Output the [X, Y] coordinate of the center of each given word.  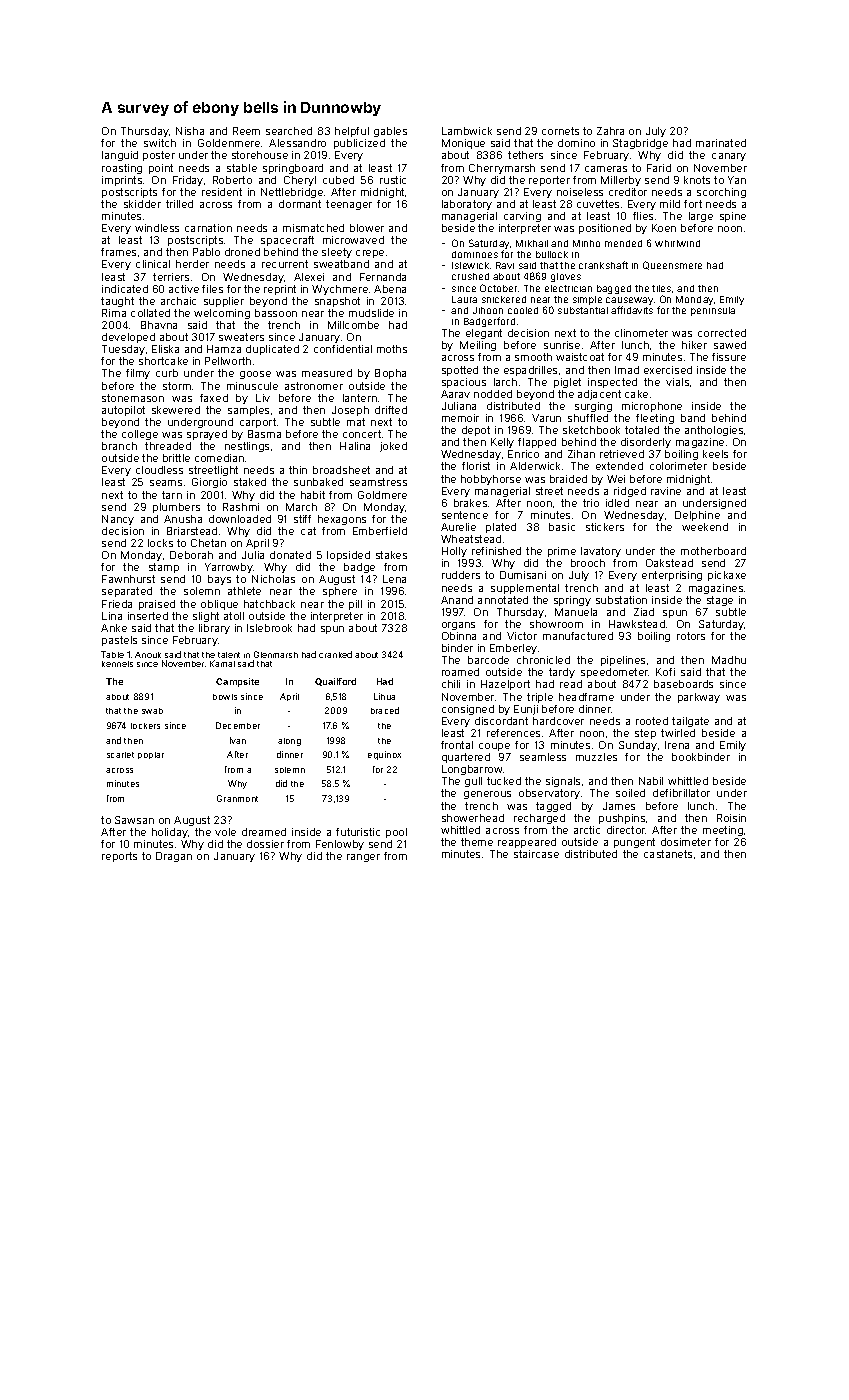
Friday [188, 181]
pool [396, 833]
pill [355, 605]
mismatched [313, 228]
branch [119, 446]
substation [621, 600]
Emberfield [380, 531]
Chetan [208, 543]
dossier [265, 844]
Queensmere [672, 265]
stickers [605, 527]
